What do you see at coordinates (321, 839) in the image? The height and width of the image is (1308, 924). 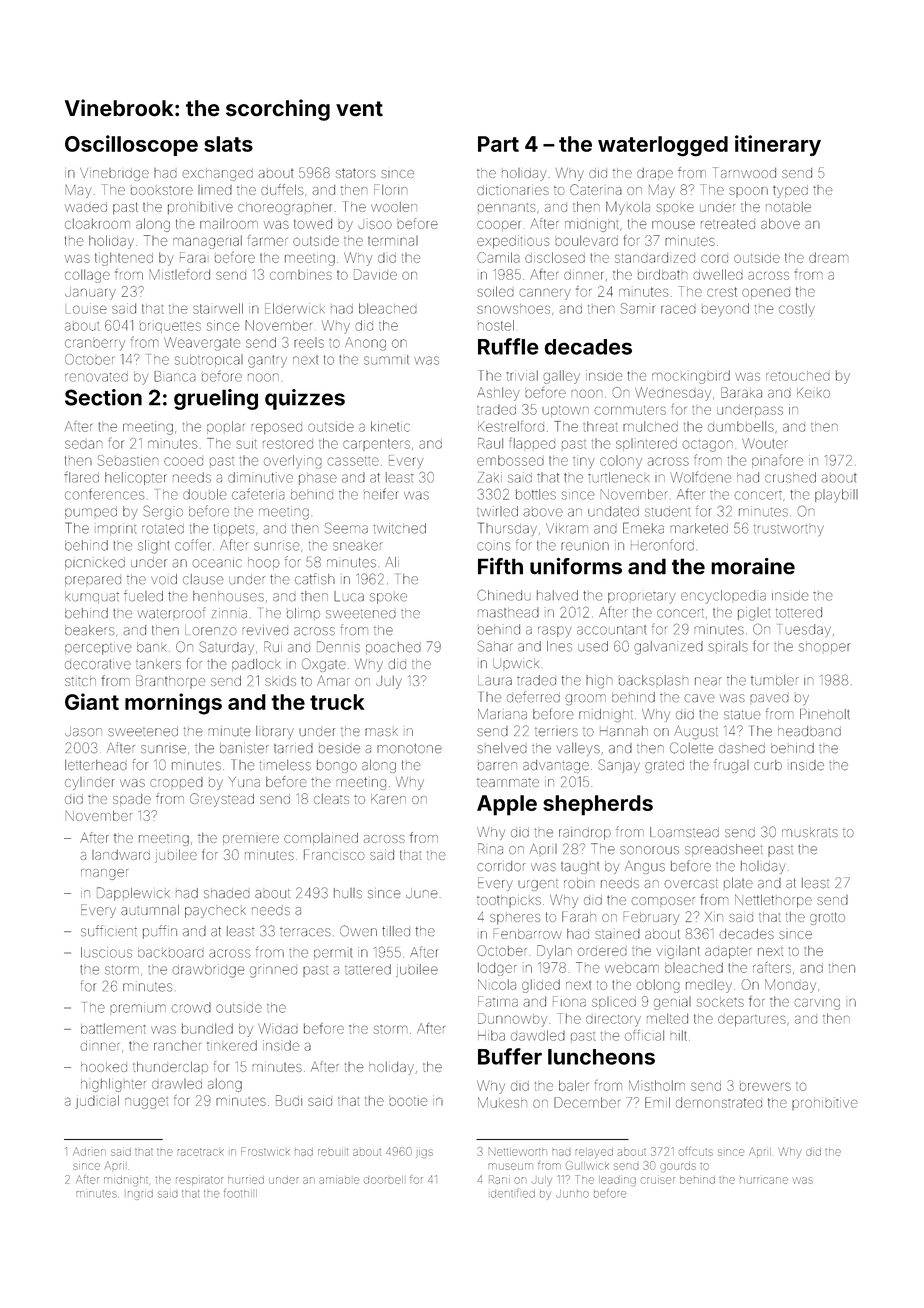 I see `complained` at bounding box center [321, 839].
